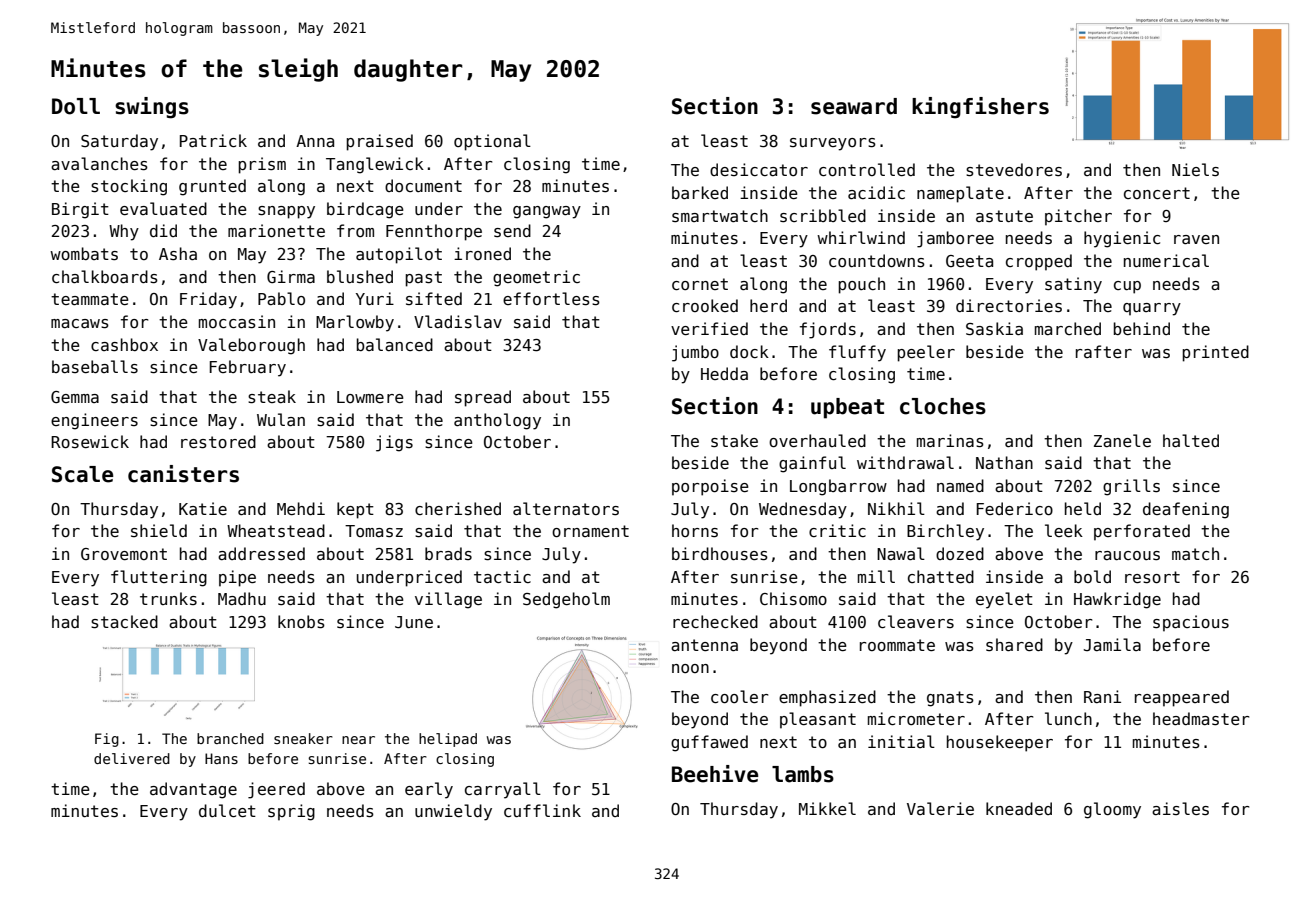 This screenshot has height=924, width=1308. I want to click on kingfishers, so click(980, 108).
